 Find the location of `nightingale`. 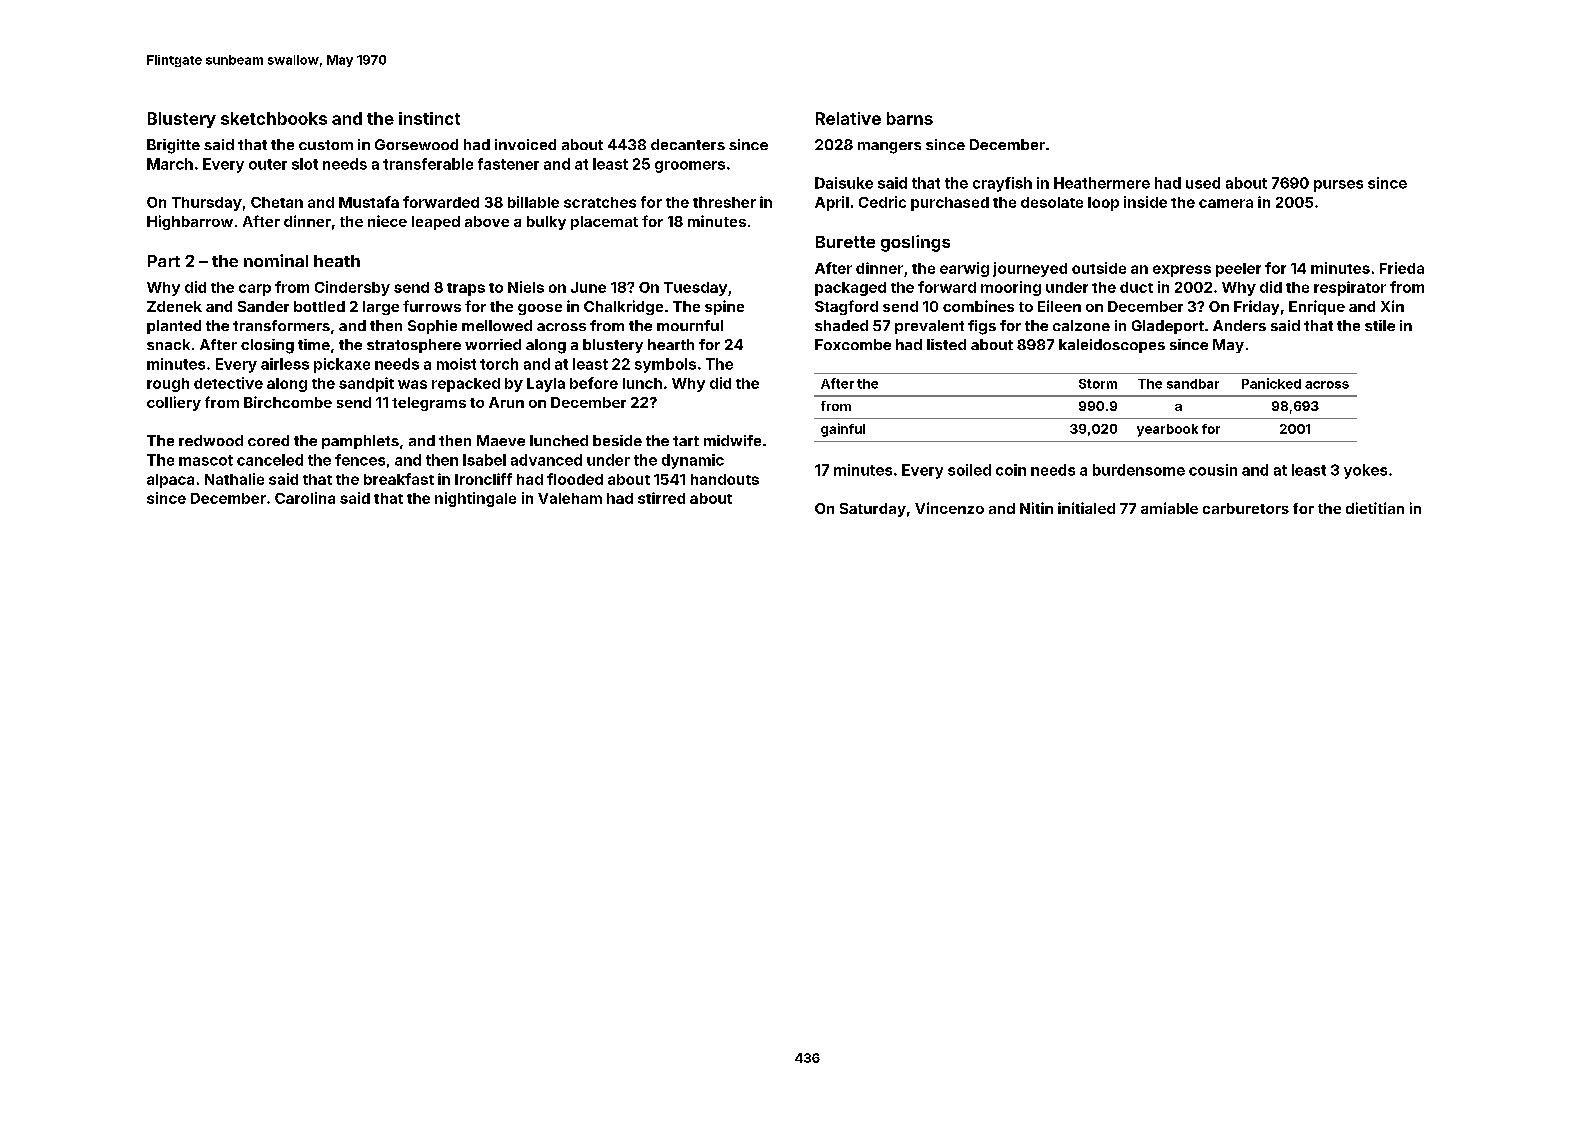

nightingale is located at coordinates (475, 499).
